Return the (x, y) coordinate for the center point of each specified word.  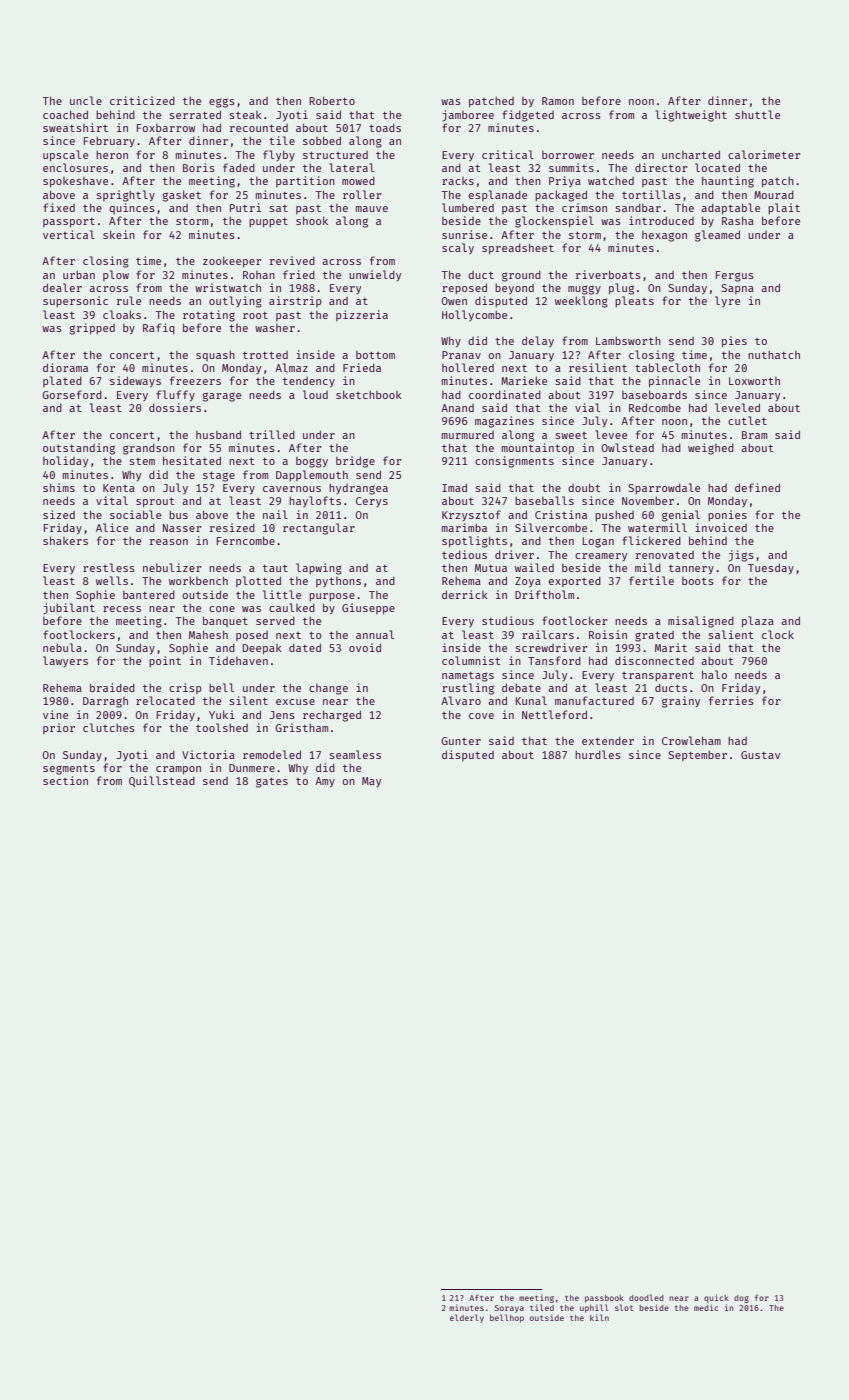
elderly (467, 1318)
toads (385, 128)
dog (741, 1299)
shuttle (757, 114)
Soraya (509, 1309)
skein (119, 234)
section (65, 780)
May (371, 782)
